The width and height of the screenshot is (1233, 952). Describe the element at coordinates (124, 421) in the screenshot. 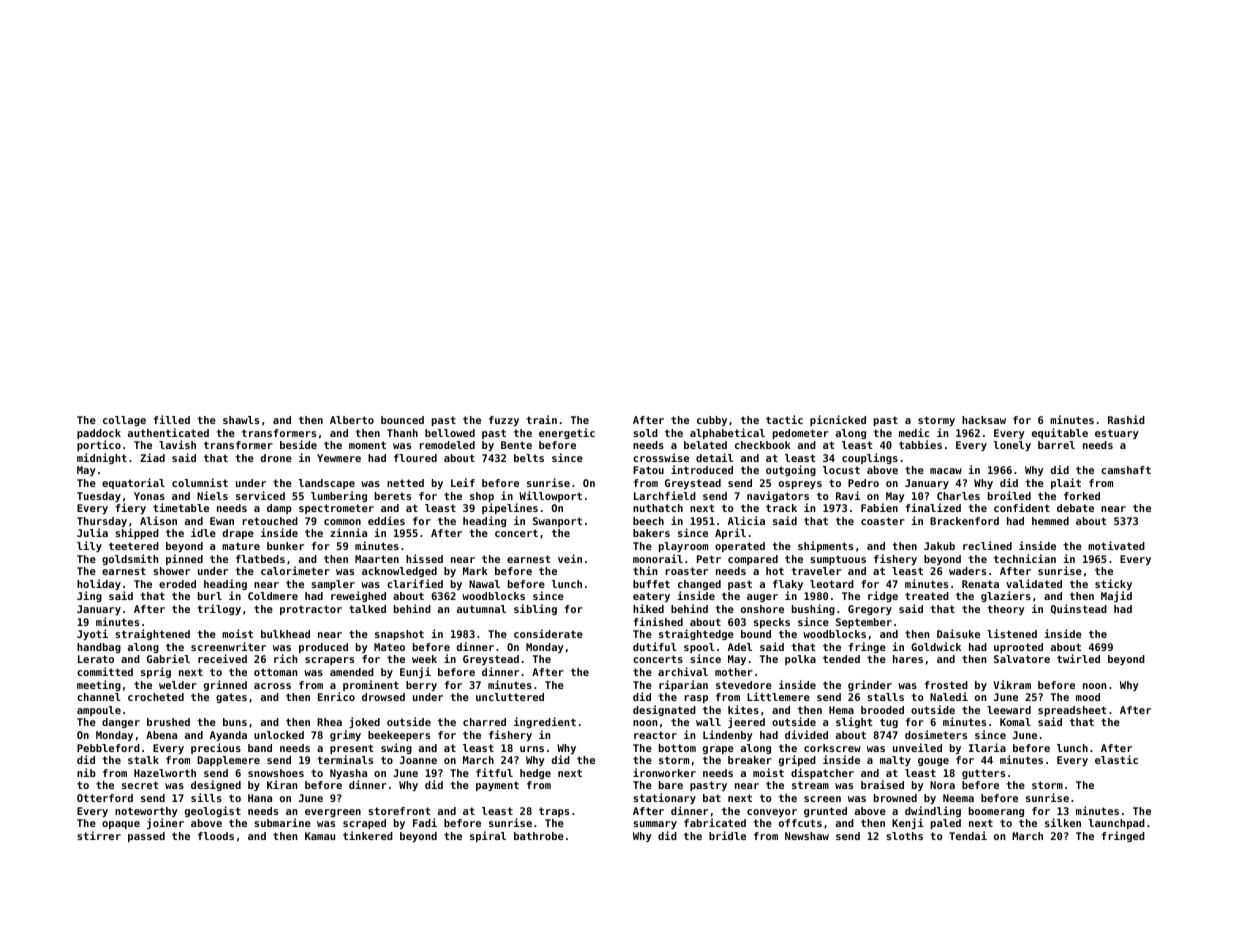

I see `collage` at that location.
